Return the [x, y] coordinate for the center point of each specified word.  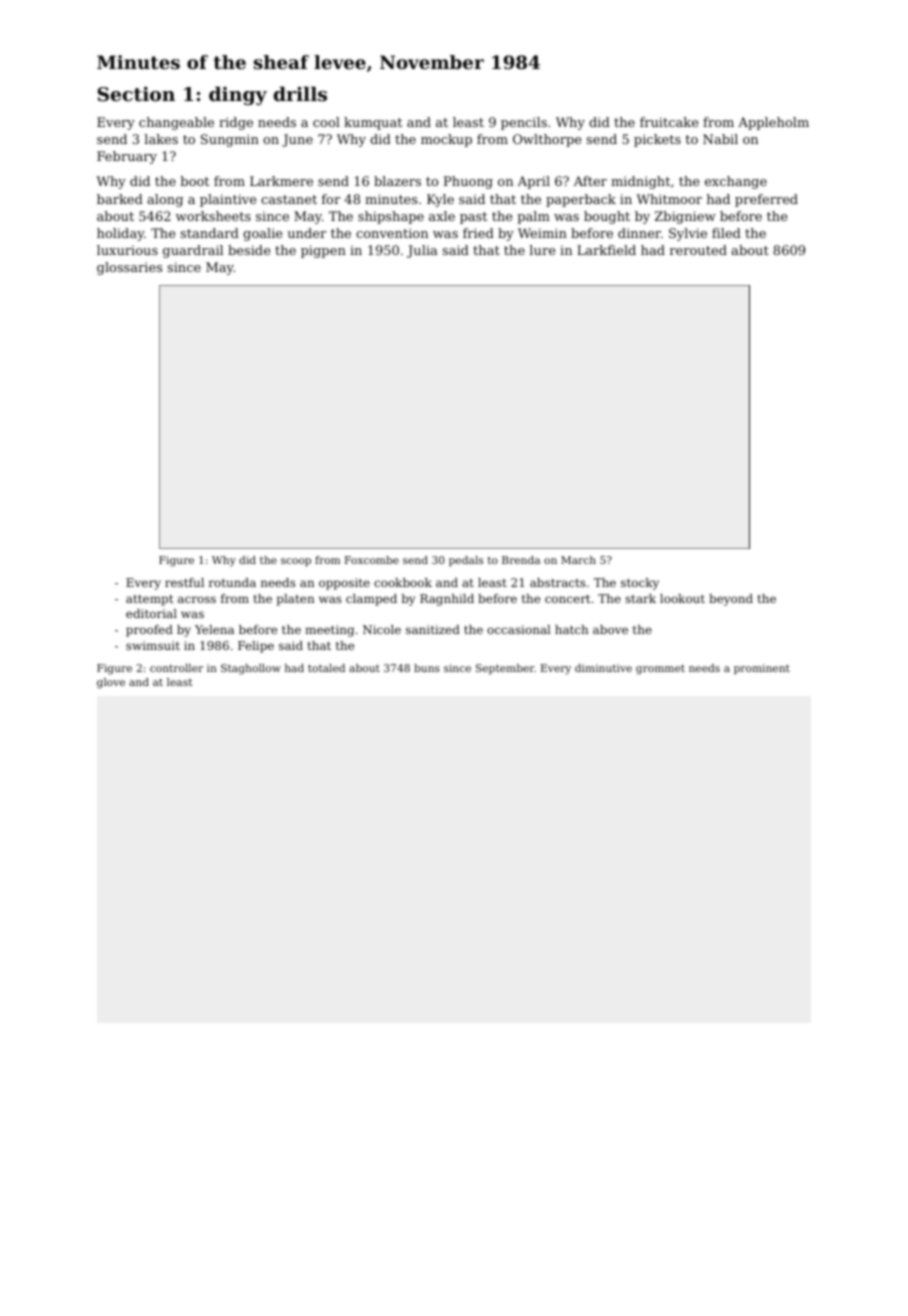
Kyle [440, 200]
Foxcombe [372, 560]
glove [111, 683]
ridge [236, 123]
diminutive [603, 668]
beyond [731, 600]
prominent [762, 669]
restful [184, 582]
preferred [766, 200]
